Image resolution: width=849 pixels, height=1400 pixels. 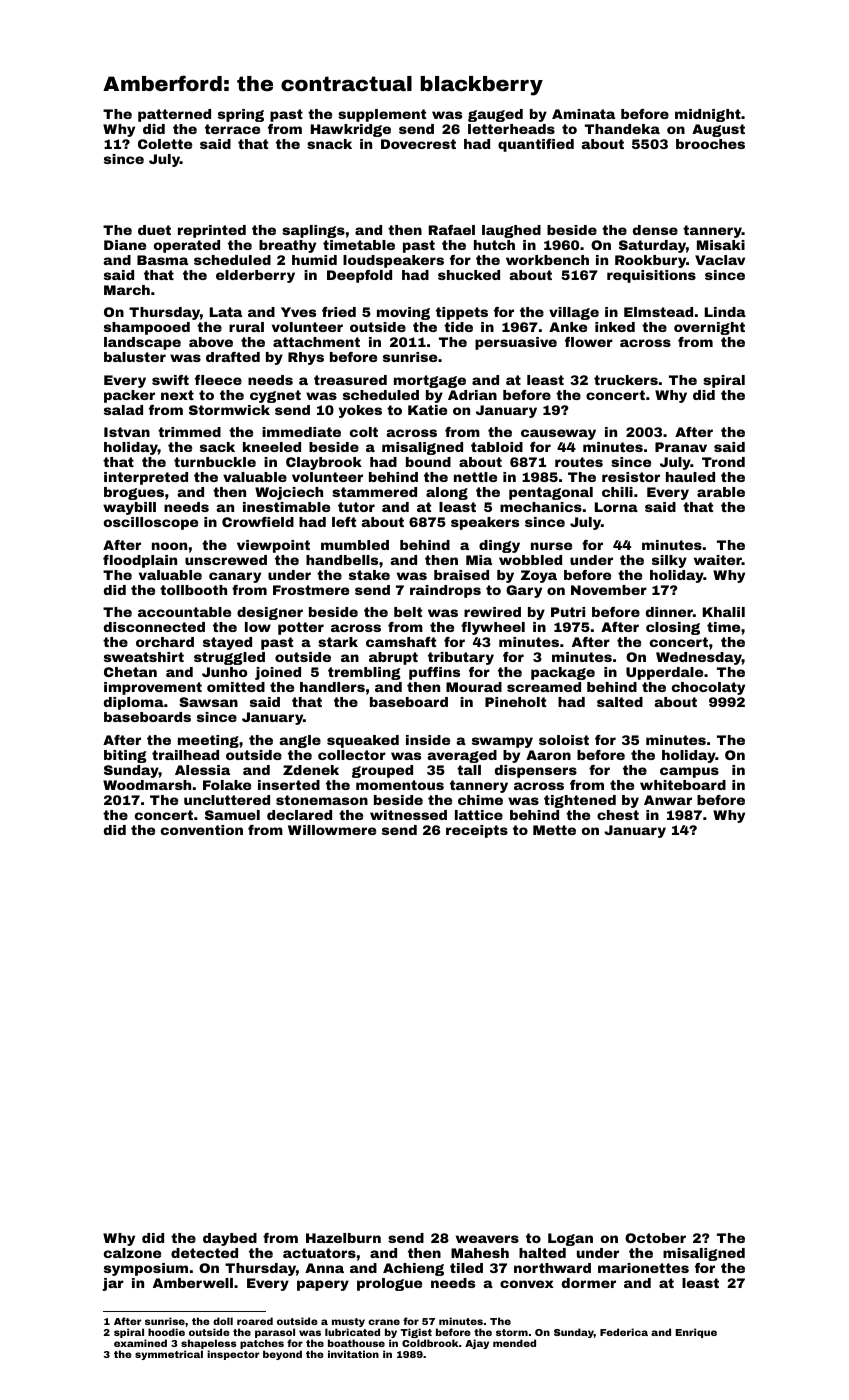 What do you see at coordinates (113, 1284) in the document?
I see `jar` at bounding box center [113, 1284].
